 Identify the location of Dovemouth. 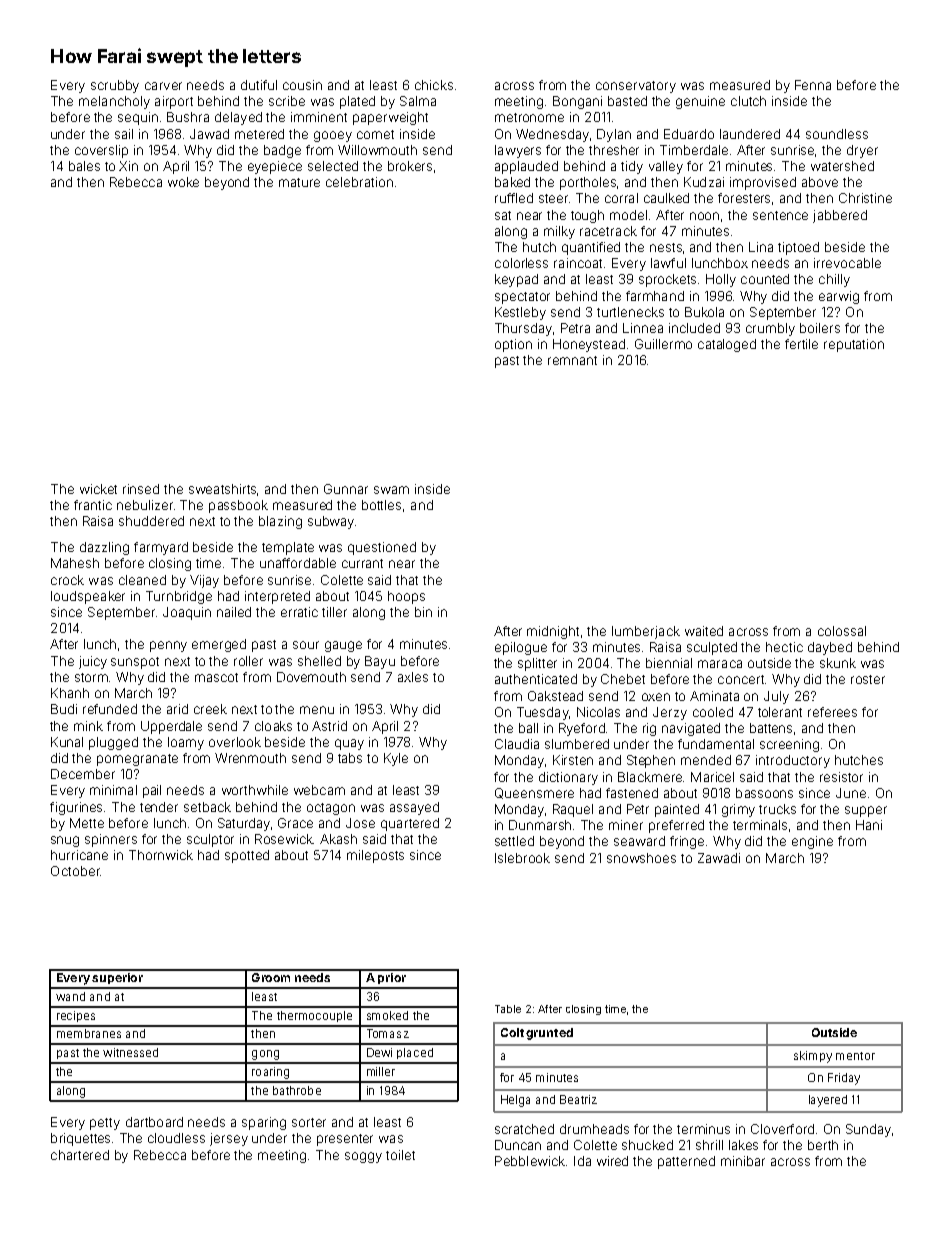
(311, 677).
